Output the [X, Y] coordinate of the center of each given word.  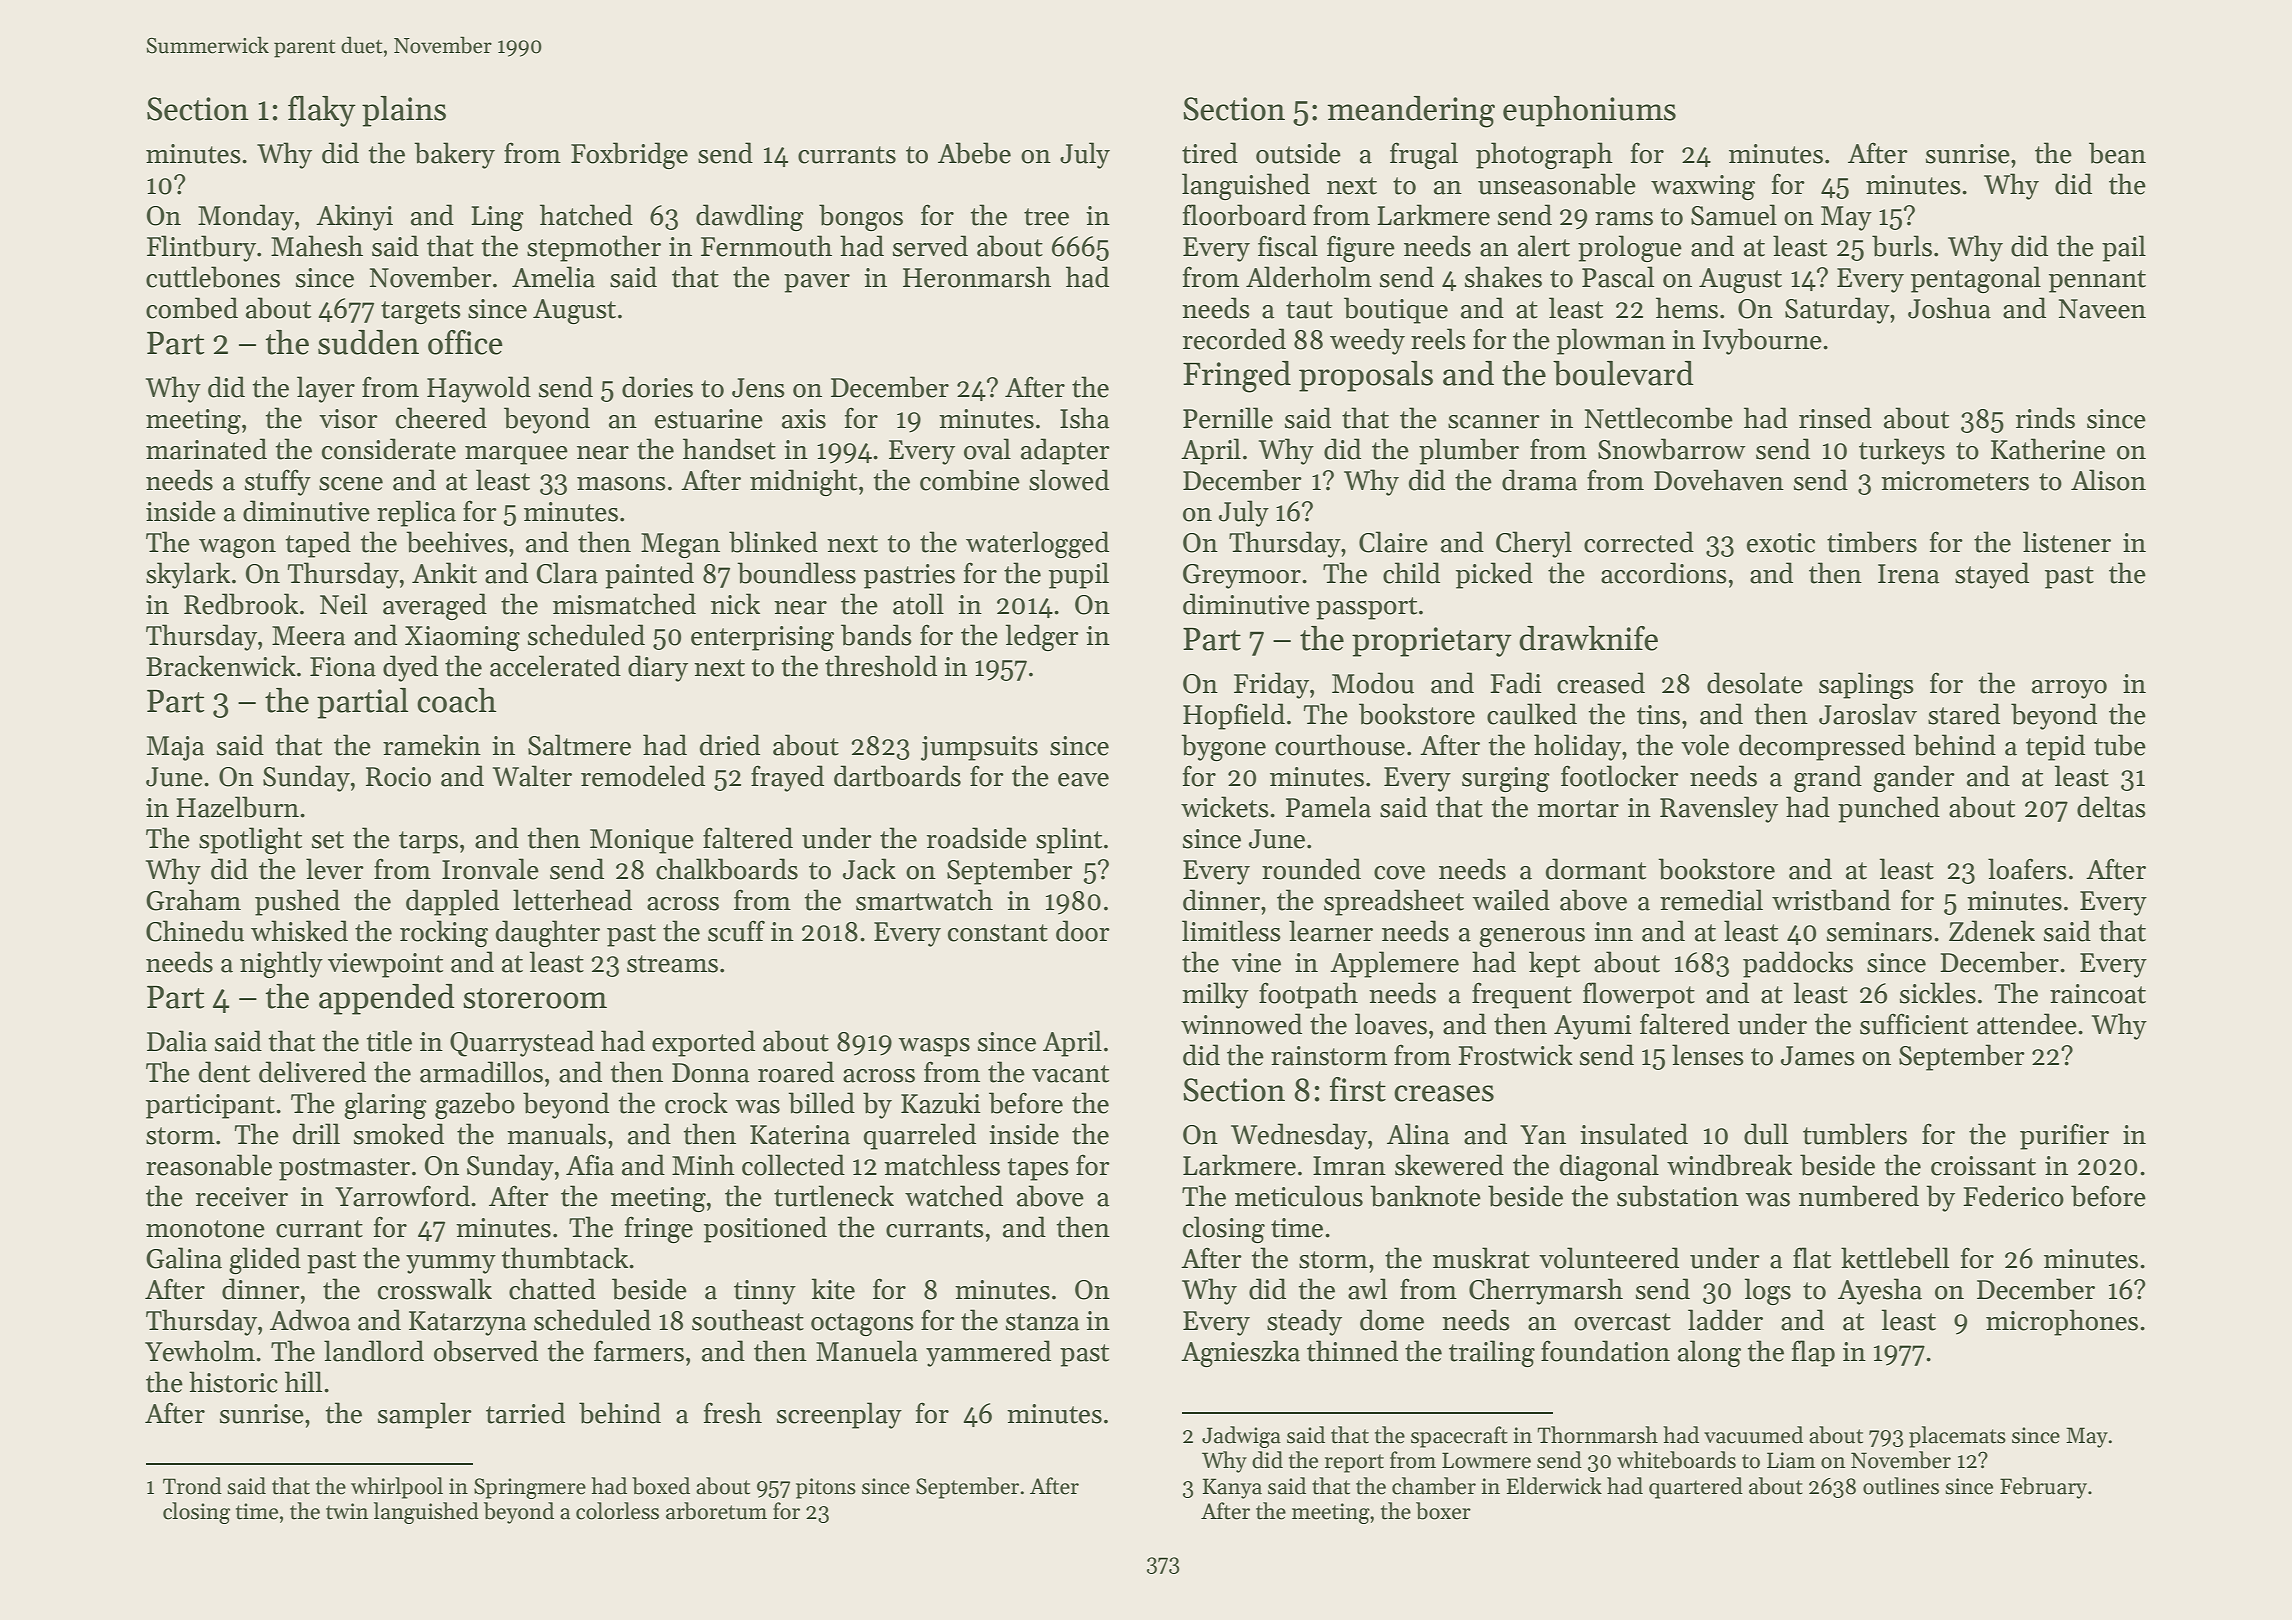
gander [1914, 778]
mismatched [624, 604]
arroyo [2069, 689]
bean [2117, 153]
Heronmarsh [977, 277]
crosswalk [435, 1289]
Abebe [974, 153]
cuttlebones [213, 277]
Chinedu [195, 931]
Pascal [1618, 277]
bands [876, 635]
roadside [977, 838]
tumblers [1855, 1134]
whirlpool [397, 1488]
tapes [1038, 1169]
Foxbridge [629, 155]
